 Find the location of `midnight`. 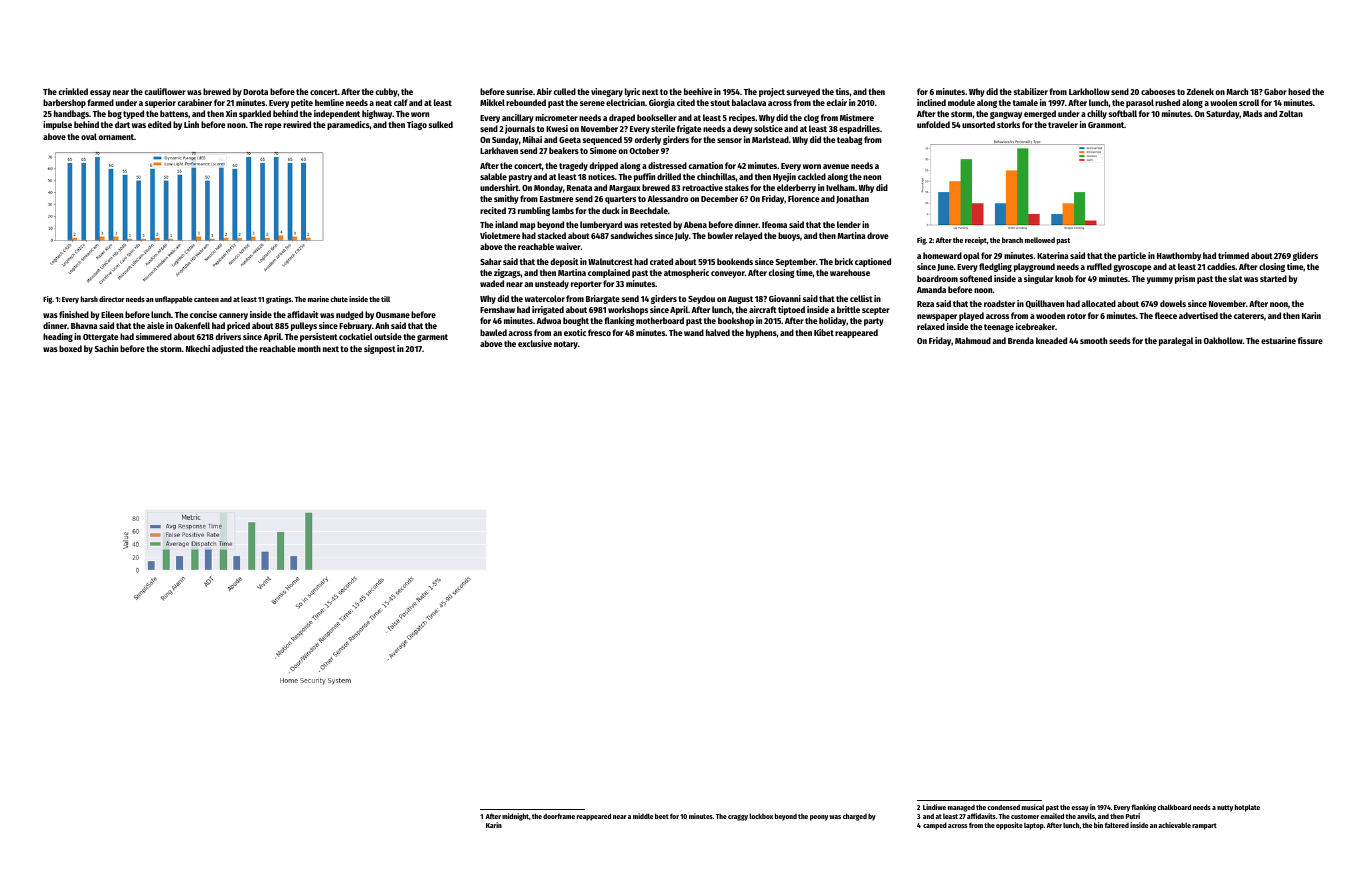

midnight is located at coordinates (515, 817).
